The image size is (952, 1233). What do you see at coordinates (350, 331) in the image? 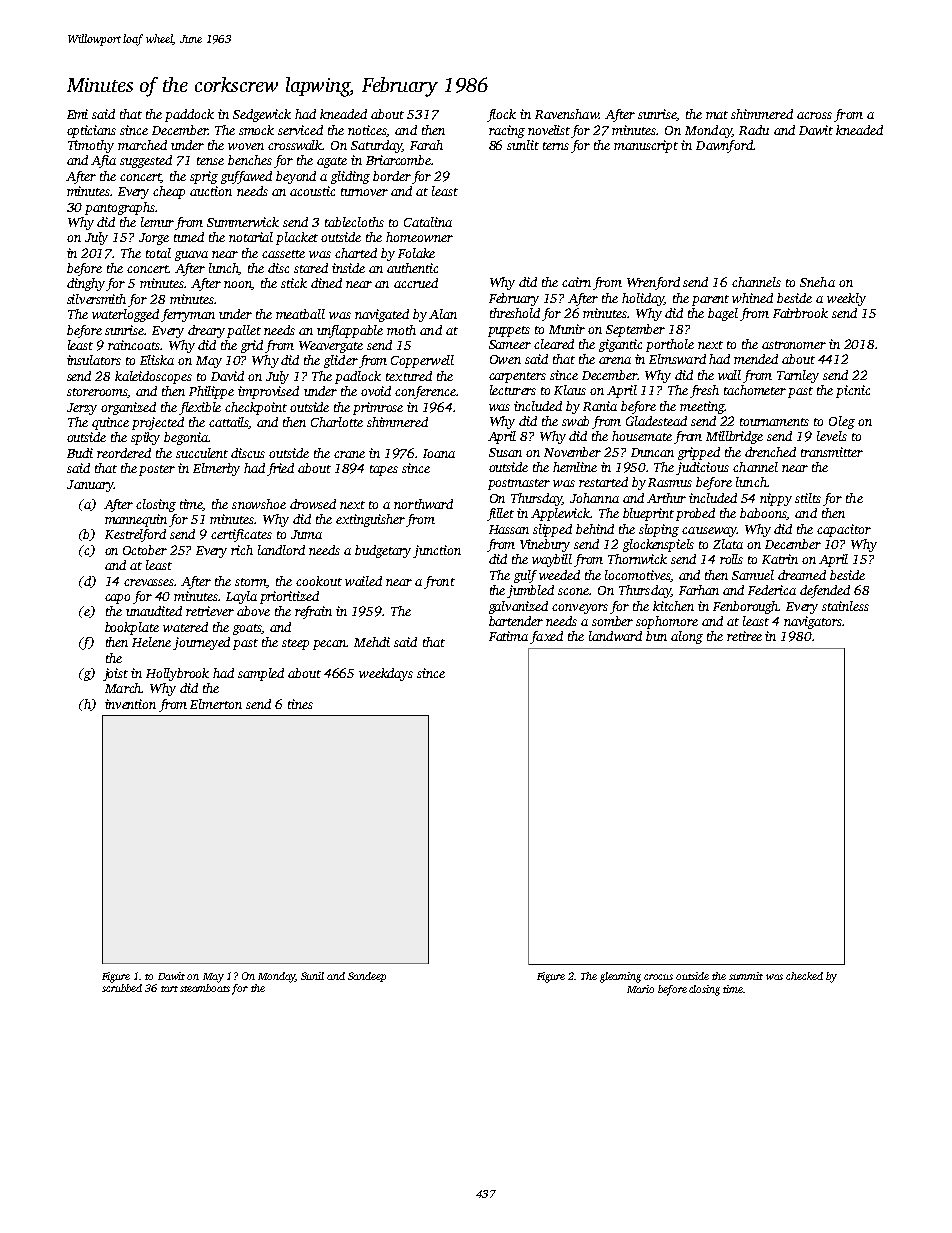
I see `unflappable` at bounding box center [350, 331].
